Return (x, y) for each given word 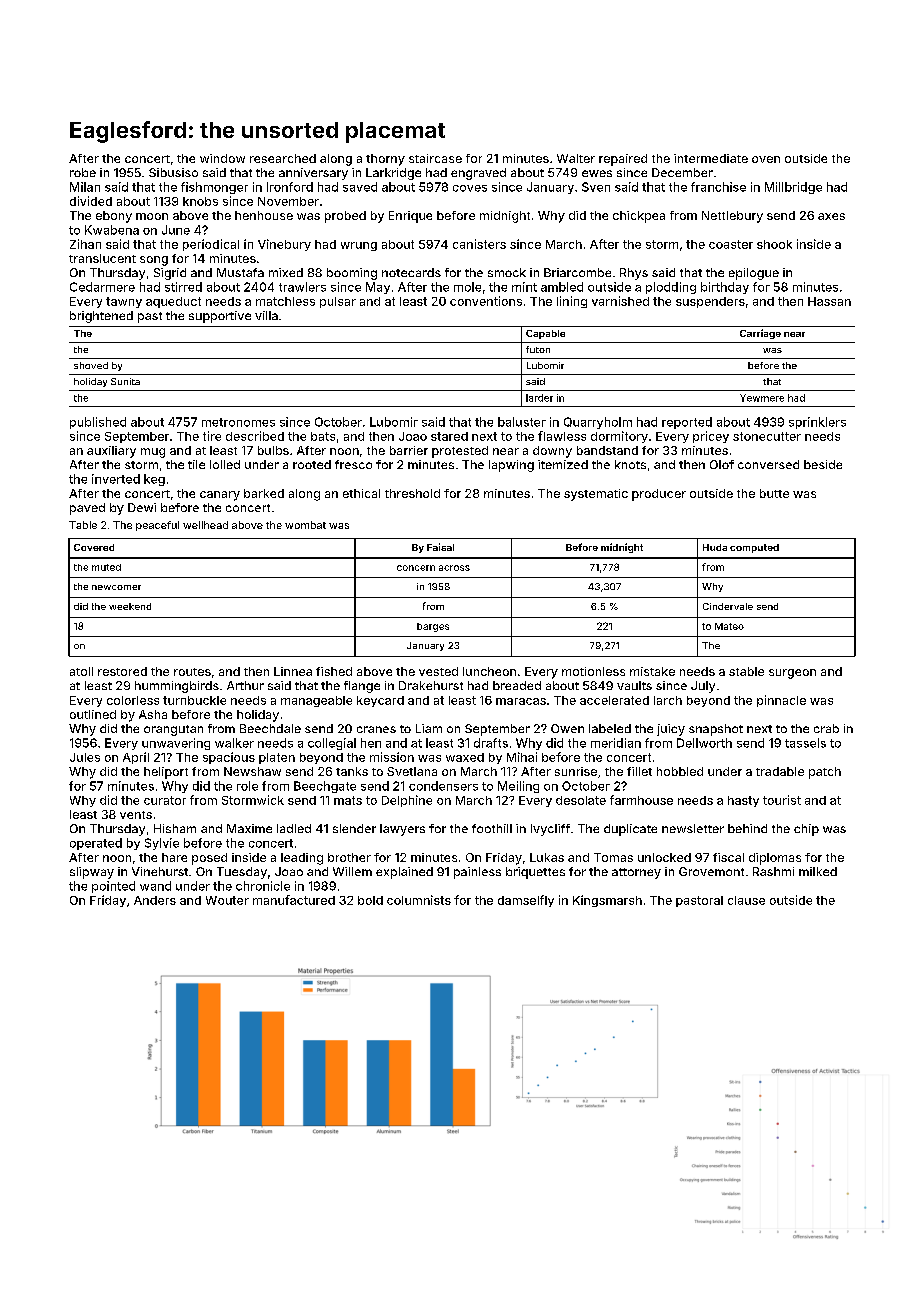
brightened (101, 317)
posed (209, 859)
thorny (385, 160)
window (222, 158)
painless (477, 873)
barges (433, 627)
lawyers (402, 830)
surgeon (792, 674)
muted (106, 567)
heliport (166, 773)
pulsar (338, 302)
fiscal (728, 857)
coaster (731, 244)
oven (766, 159)
